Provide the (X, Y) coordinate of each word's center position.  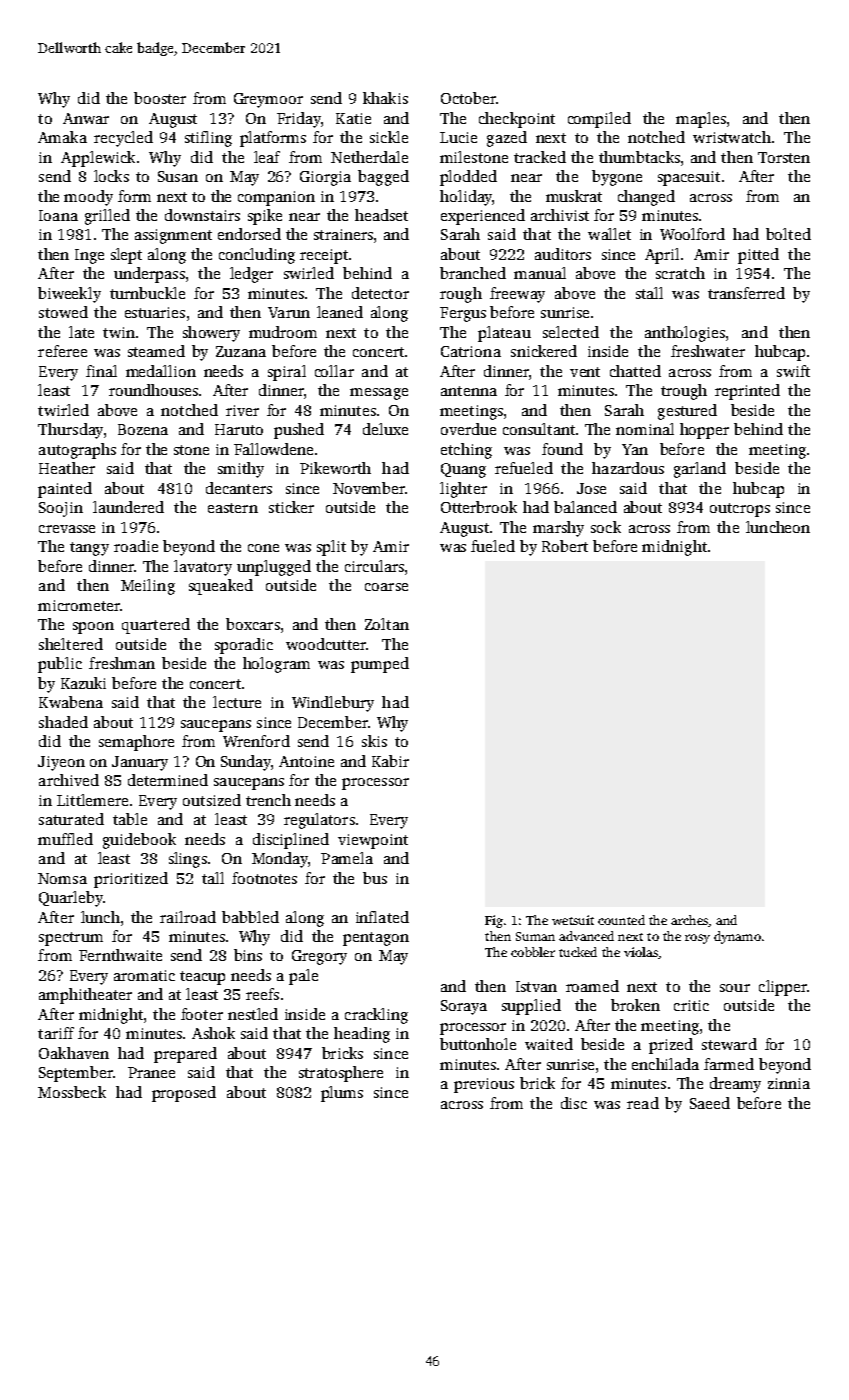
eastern (233, 508)
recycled (123, 139)
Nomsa (62, 878)
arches (690, 921)
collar (334, 371)
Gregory (319, 957)
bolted (788, 234)
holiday (466, 198)
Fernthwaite (120, 955)
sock (606, 527)
